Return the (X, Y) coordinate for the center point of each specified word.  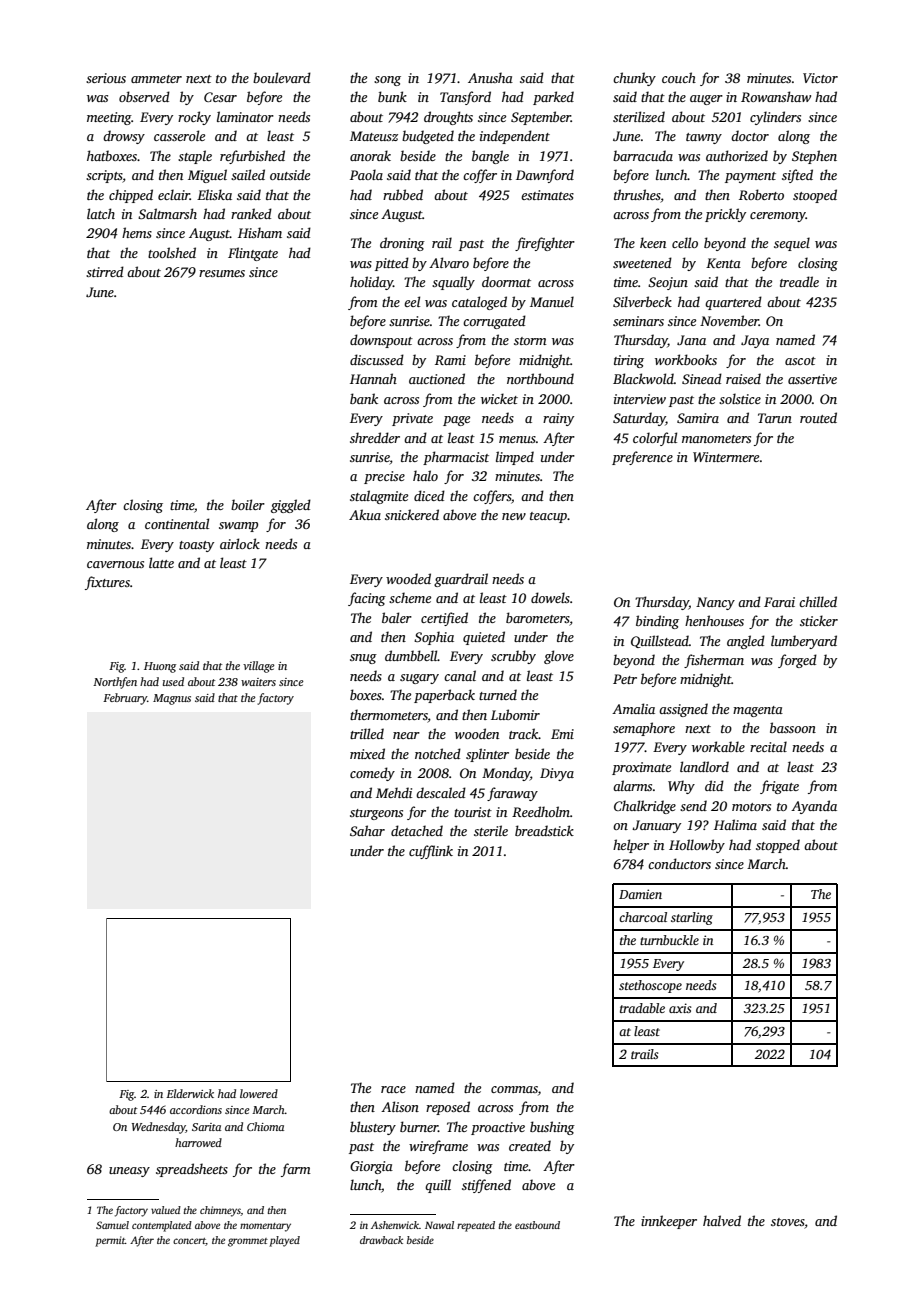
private (412, 419)
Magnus (172, 699)
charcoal (643, 917)
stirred (105, 271)
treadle (799, 281)
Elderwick (190, 1093)
